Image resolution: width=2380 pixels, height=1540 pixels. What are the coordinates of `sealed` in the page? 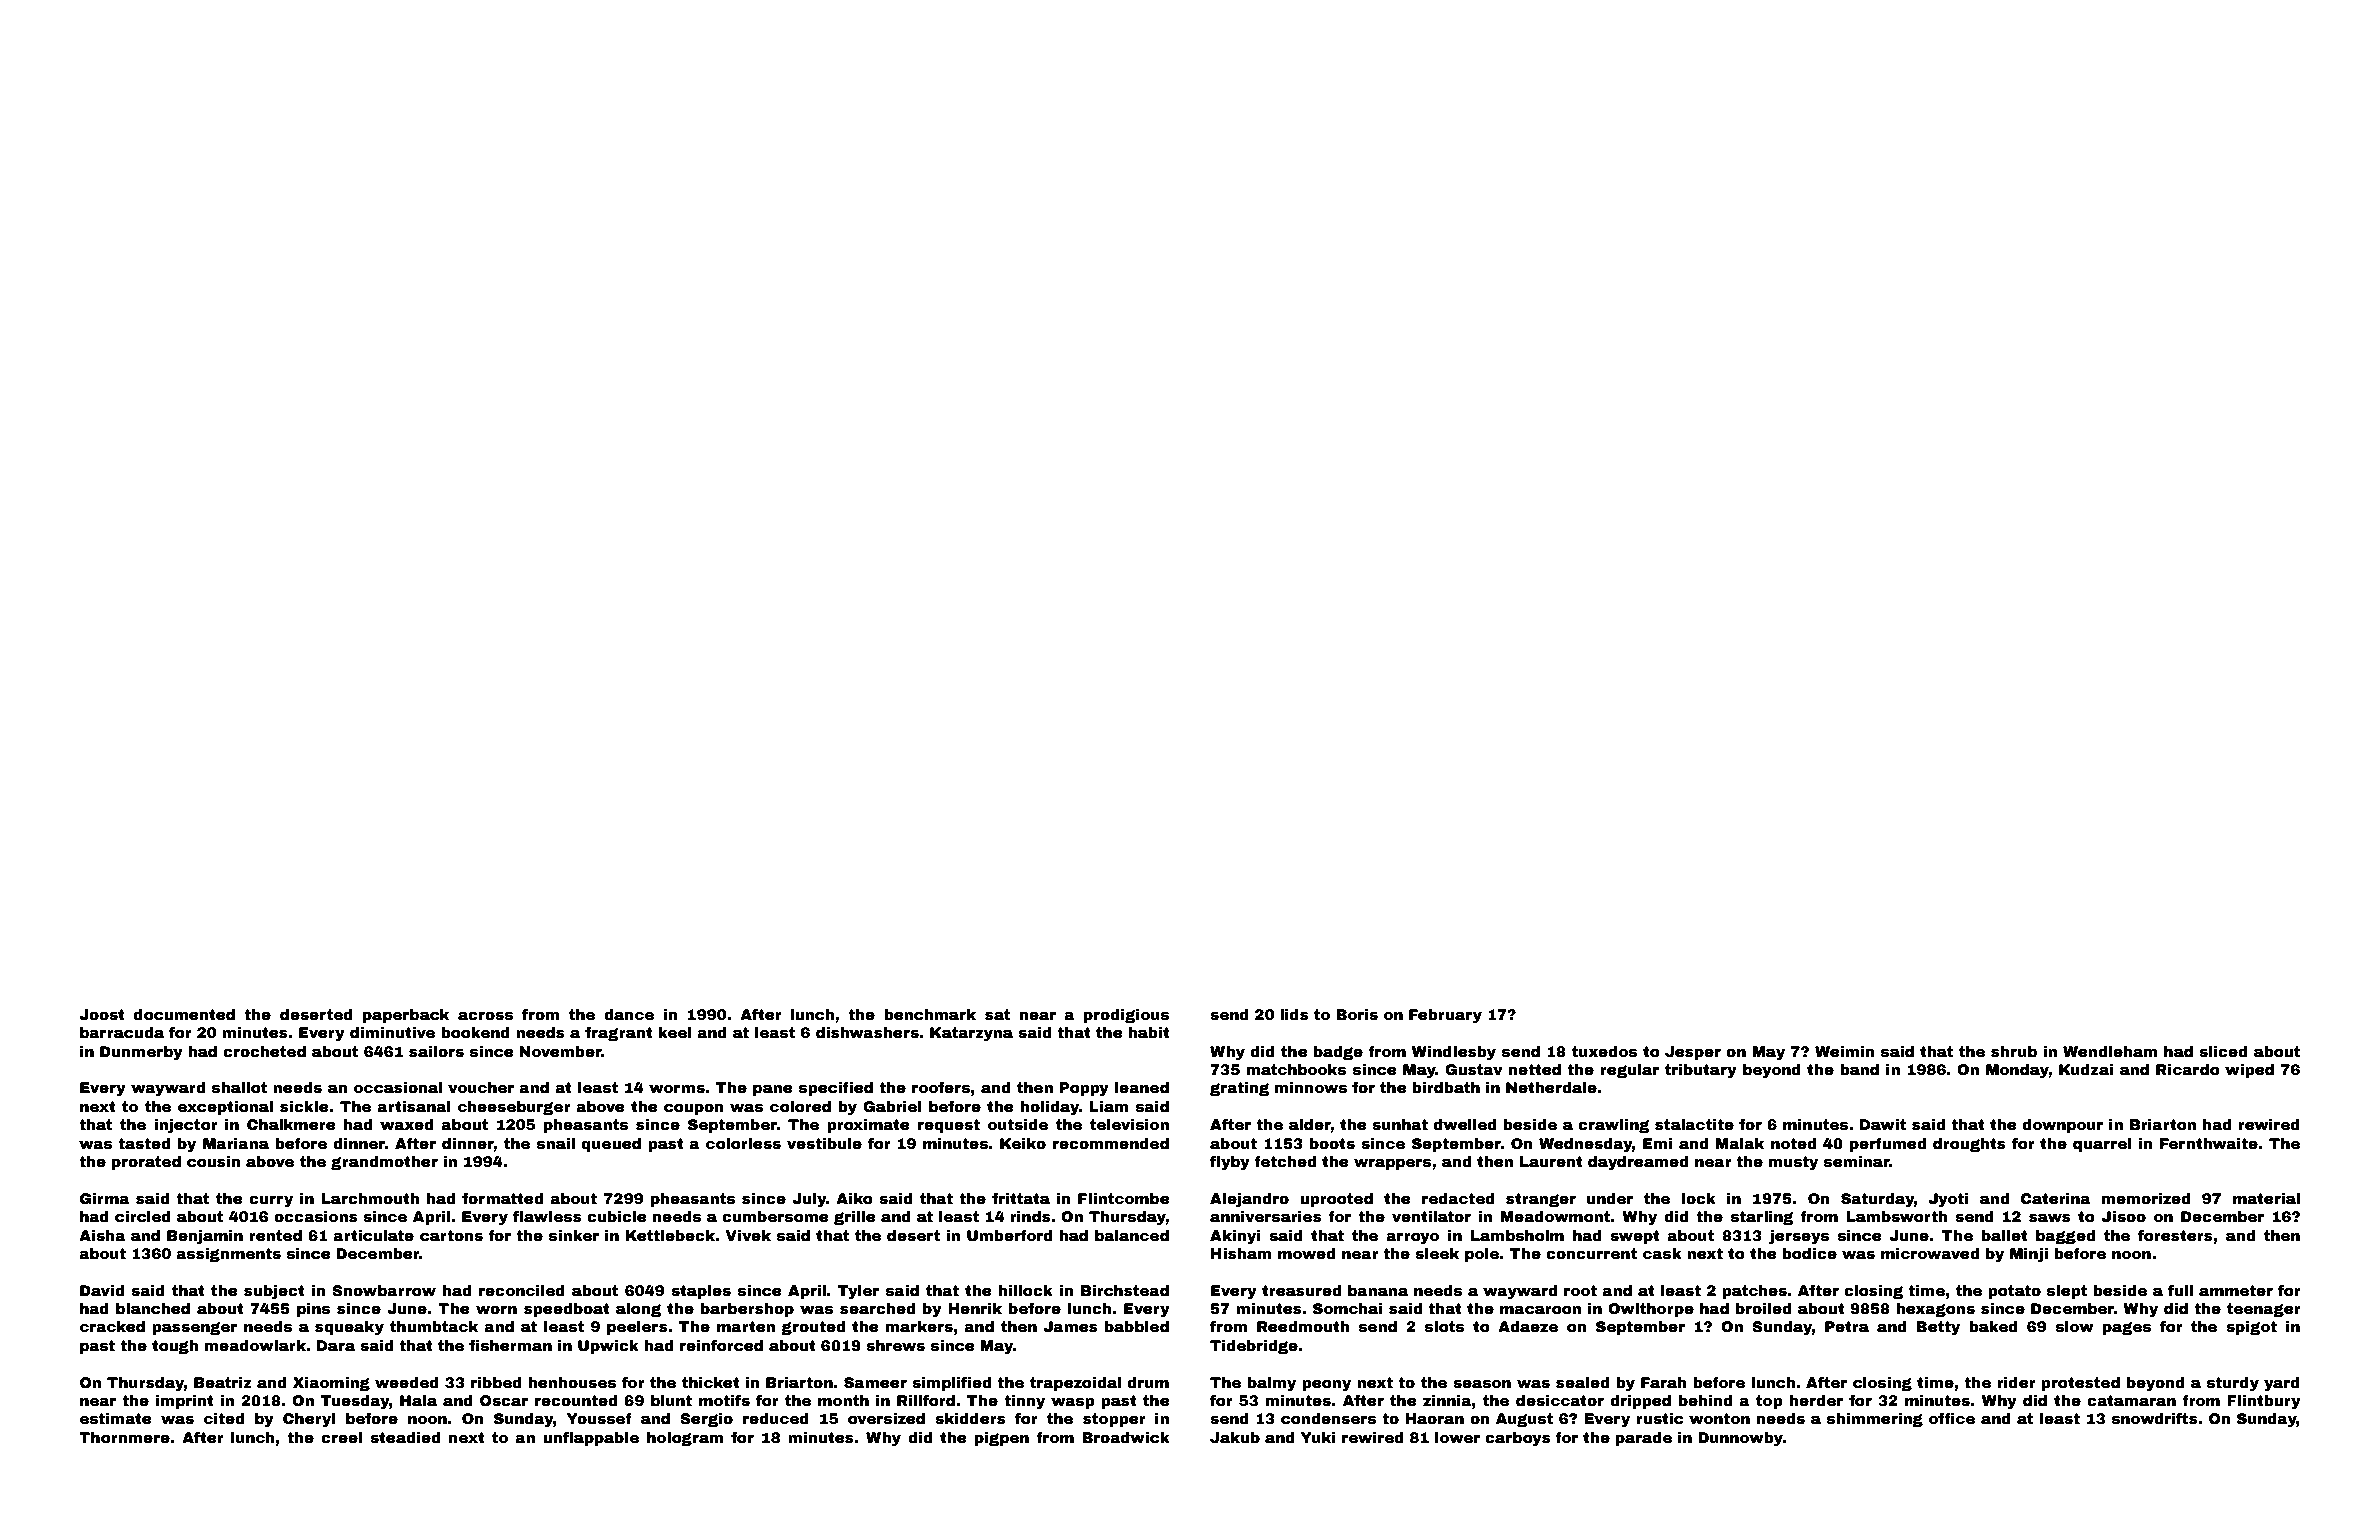 It's located at (1582, 1382).
